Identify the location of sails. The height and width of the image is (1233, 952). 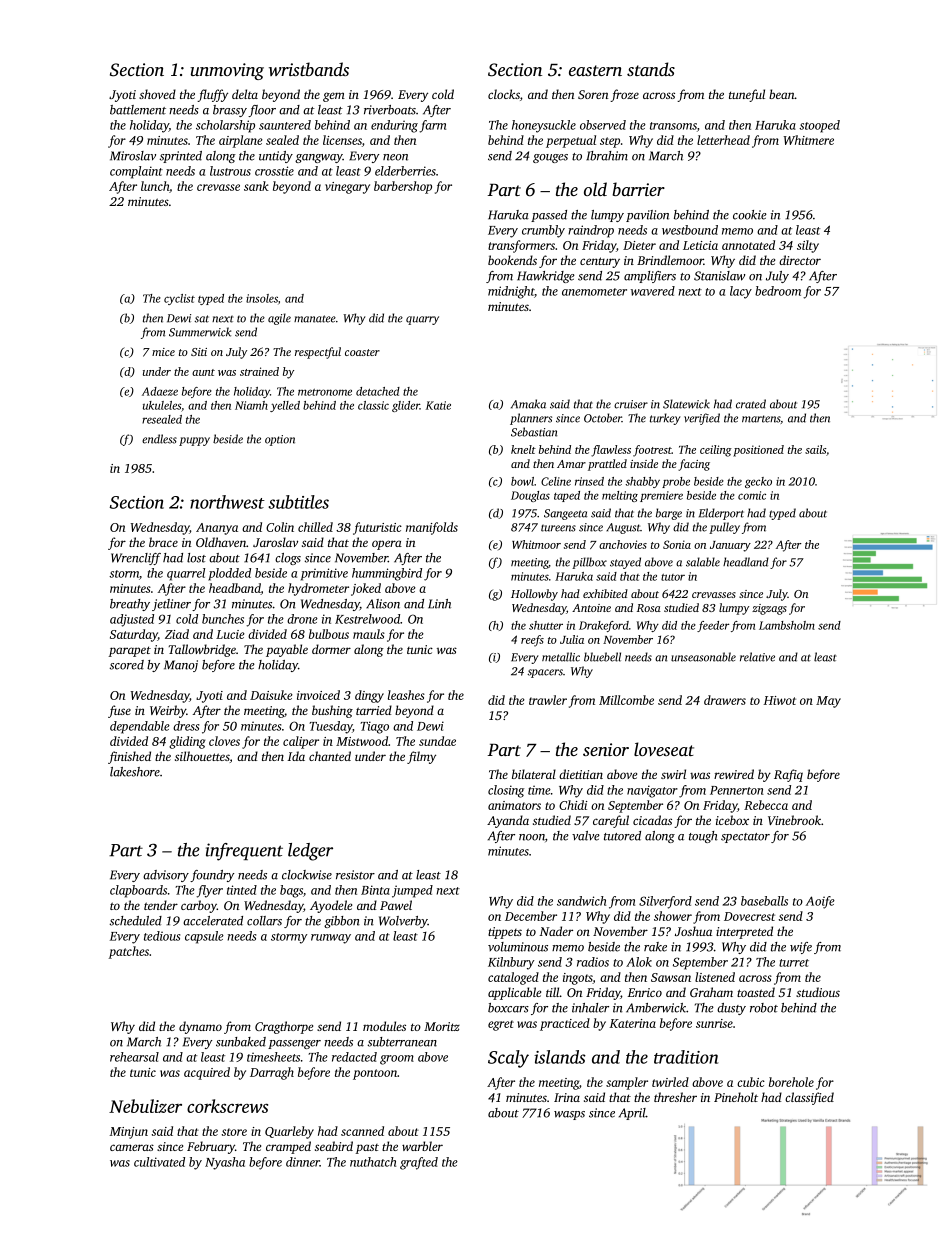
(815, 449).
